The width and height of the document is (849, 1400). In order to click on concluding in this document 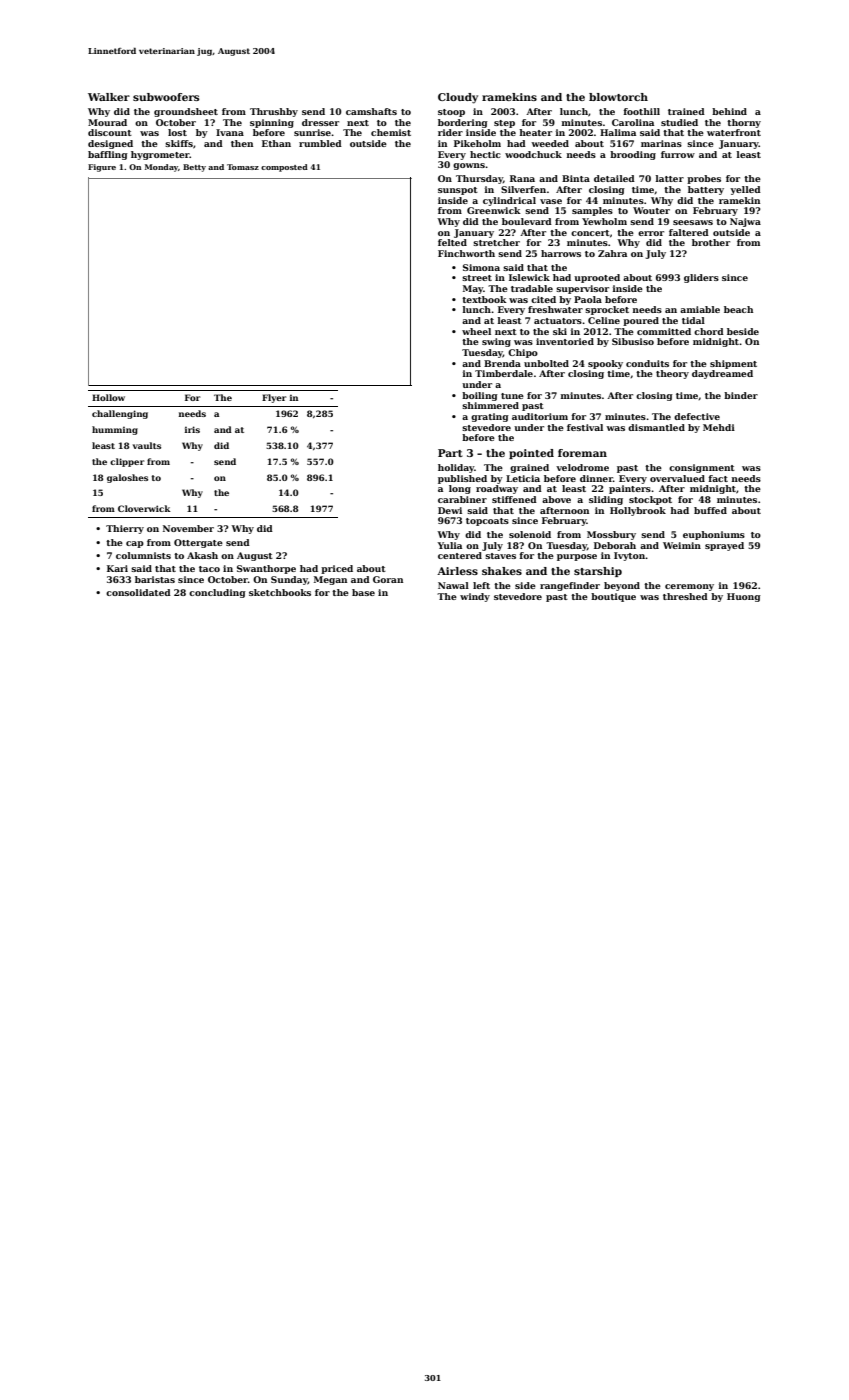, I will do `click(217, 593)`.
